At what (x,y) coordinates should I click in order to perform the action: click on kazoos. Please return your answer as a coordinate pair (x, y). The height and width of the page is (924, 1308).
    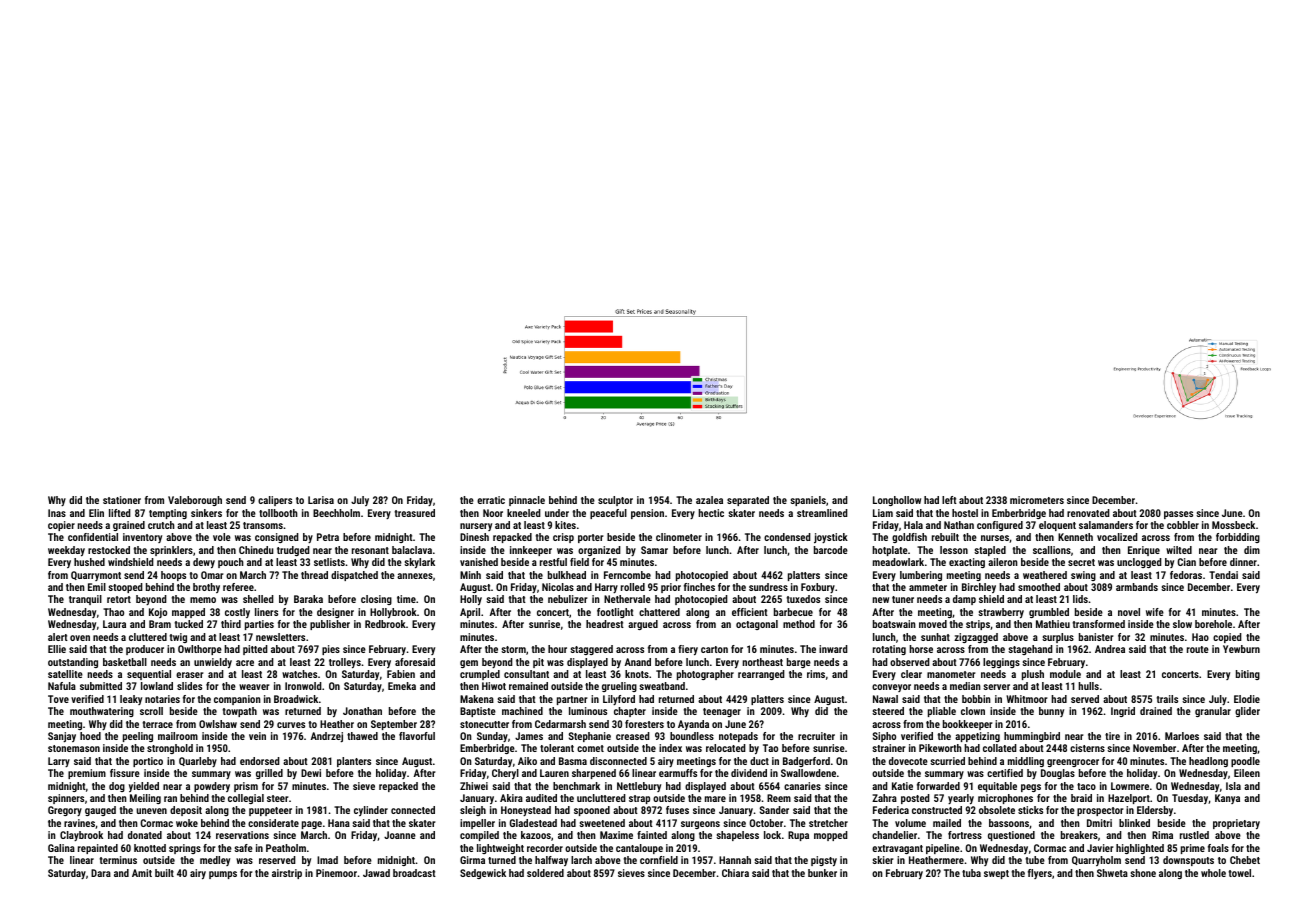
    Looking at the image, I should click on (536, 835).
